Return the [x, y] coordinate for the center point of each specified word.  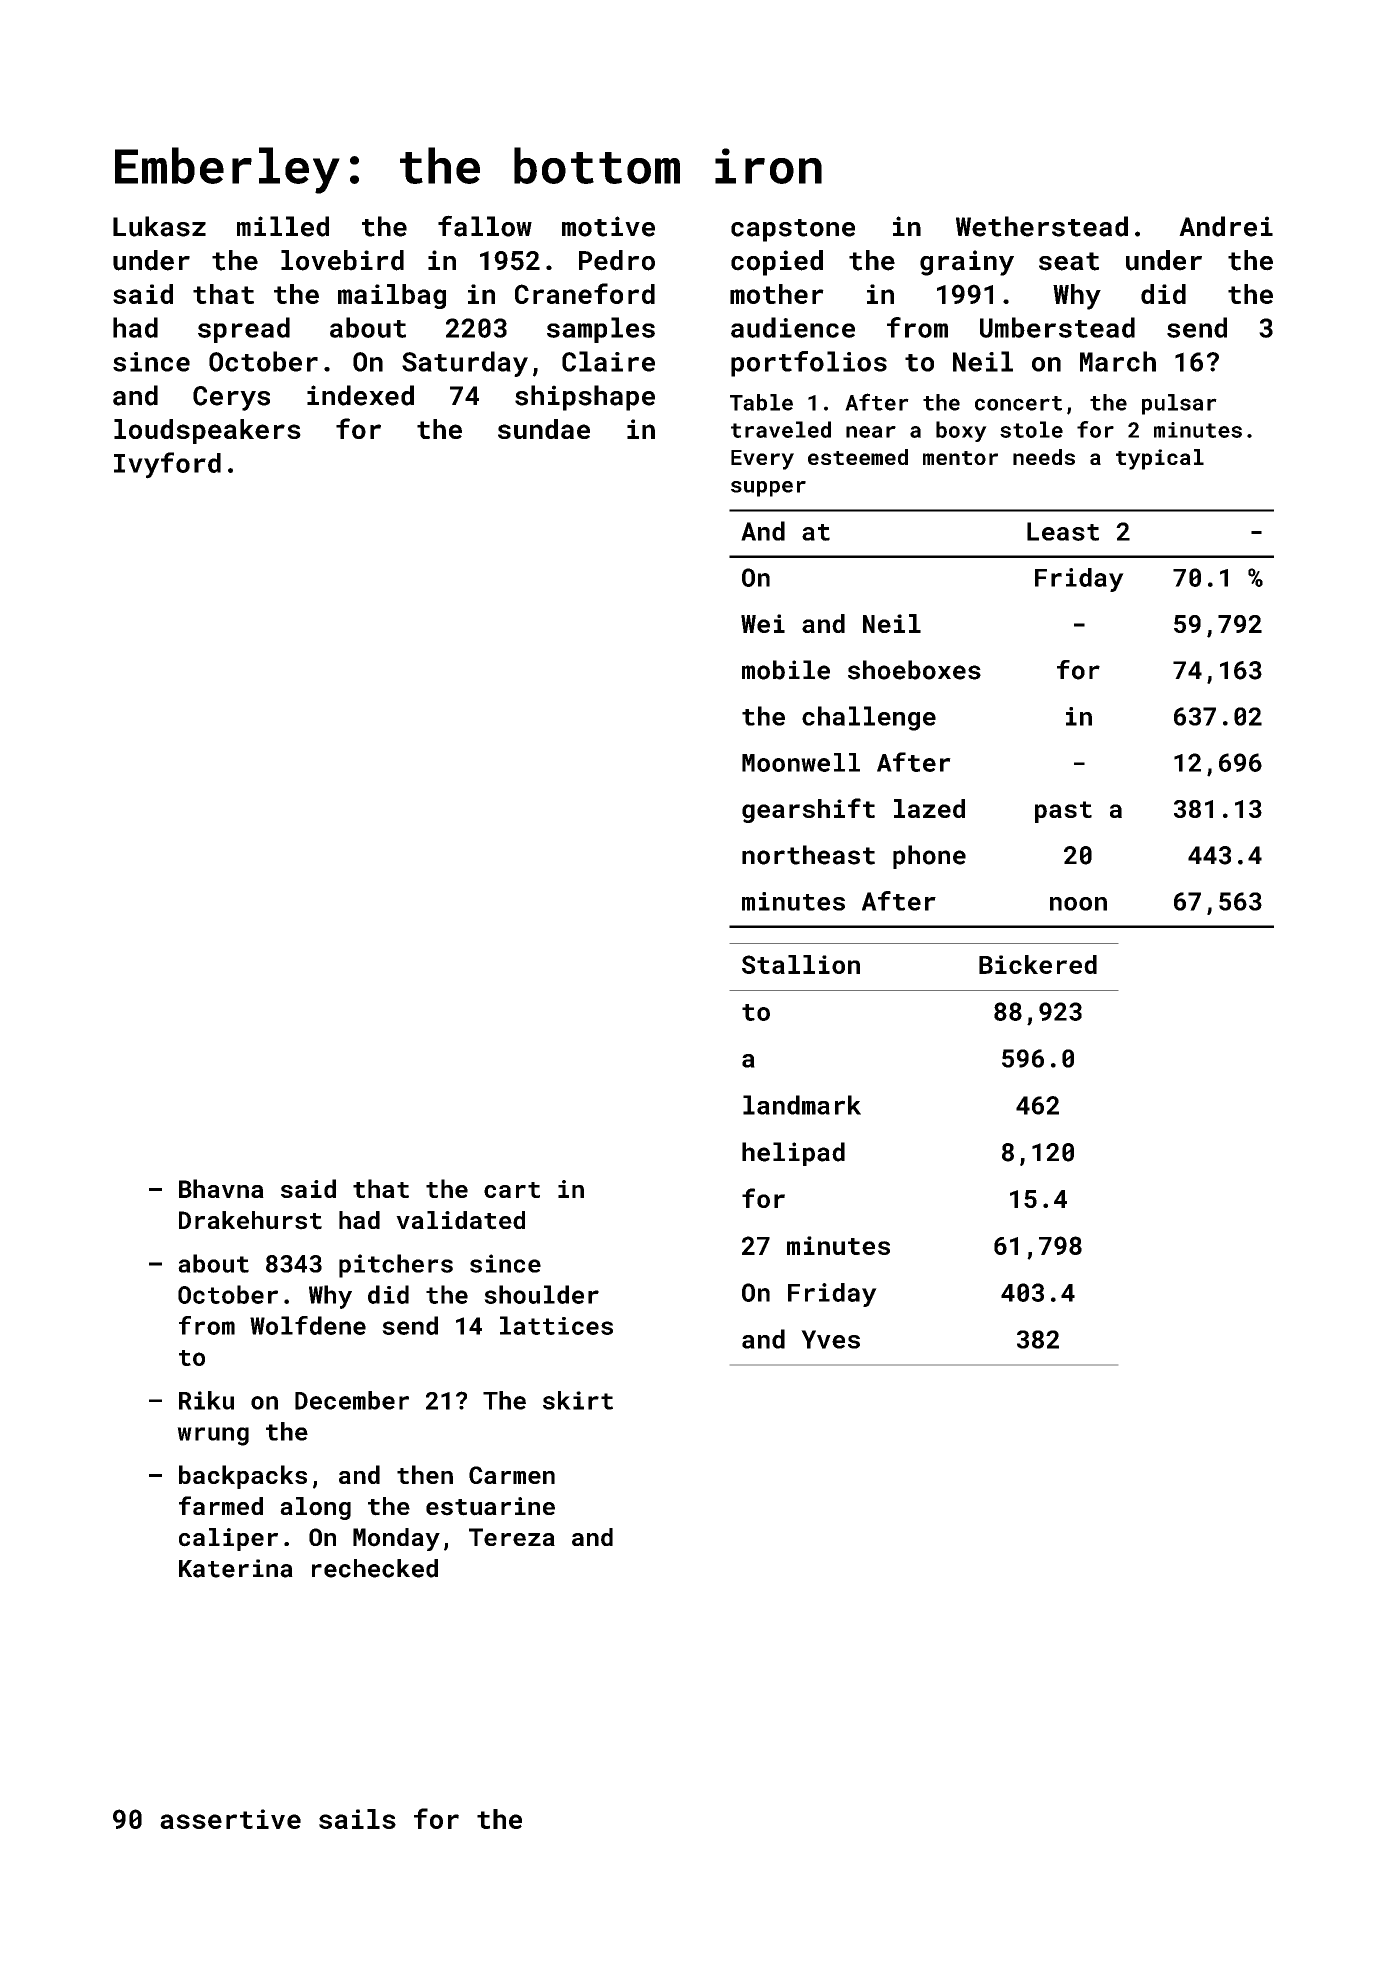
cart [512, 1190]
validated [460, 1220]
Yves [830, 1339]
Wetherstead [1042, 226]
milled [283, 226]
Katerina [236, 1568]
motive [608, 226]
